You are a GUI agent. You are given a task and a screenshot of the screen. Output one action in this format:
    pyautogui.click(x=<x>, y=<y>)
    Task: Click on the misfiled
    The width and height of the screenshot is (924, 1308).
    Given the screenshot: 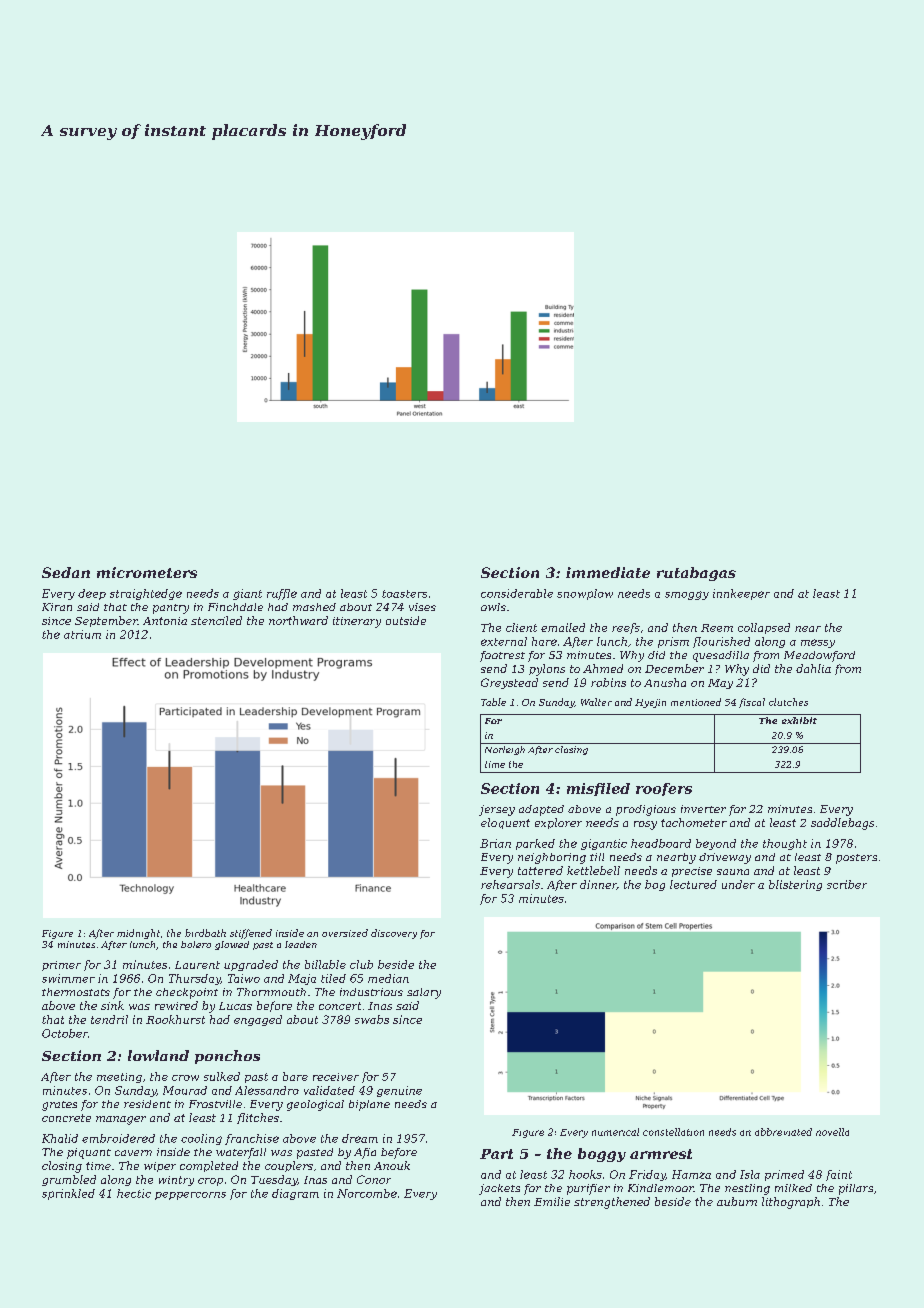 What is the action you would take?
    pyautogui.click(x=598, y=789)
